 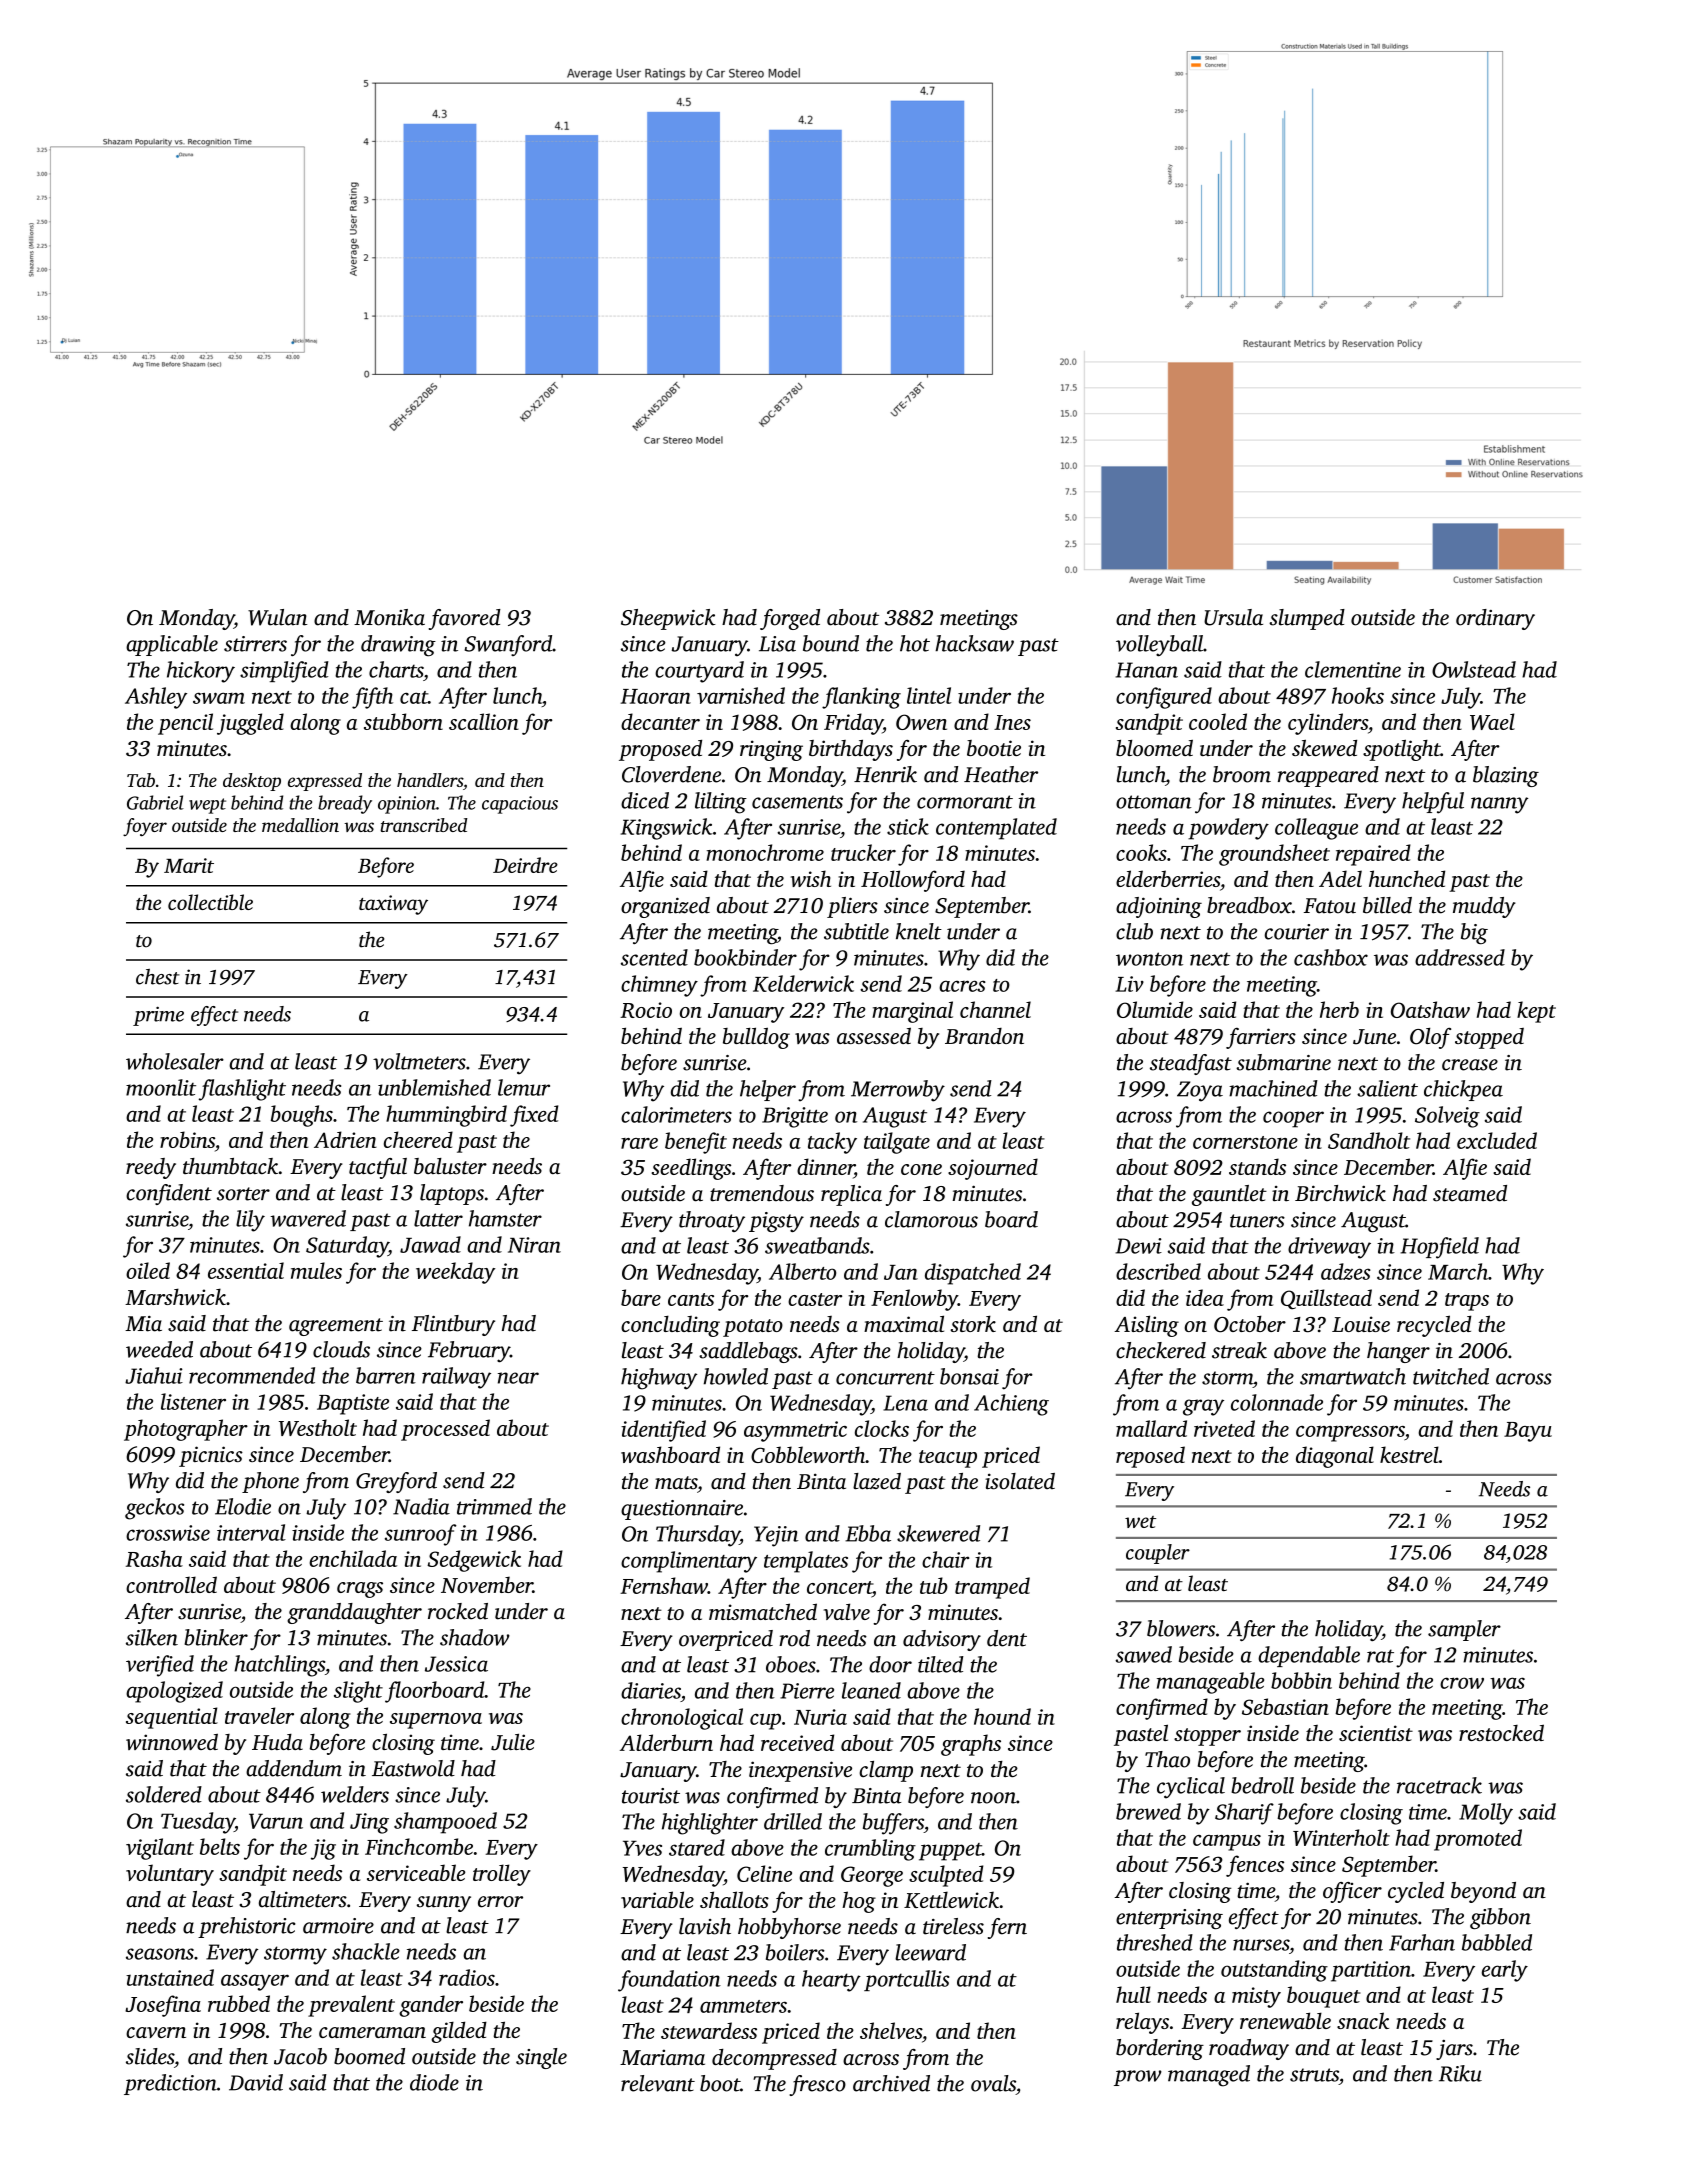 What do you see at coordinates (434, 2082) in the screenshot?
I see `diode` at bounding box center [434, 2082].
